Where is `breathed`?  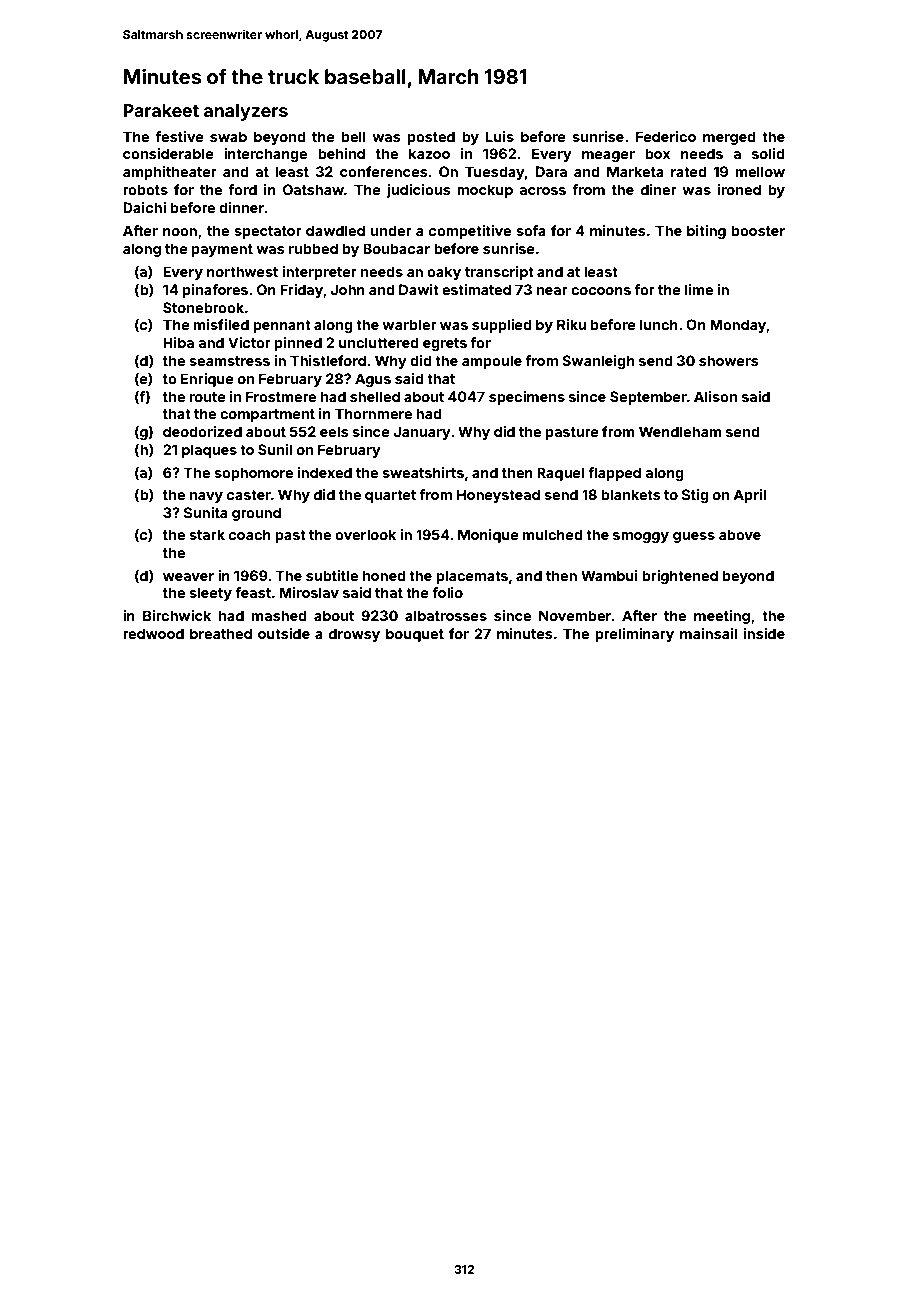
breathed is located at coordinates (221, 633).
